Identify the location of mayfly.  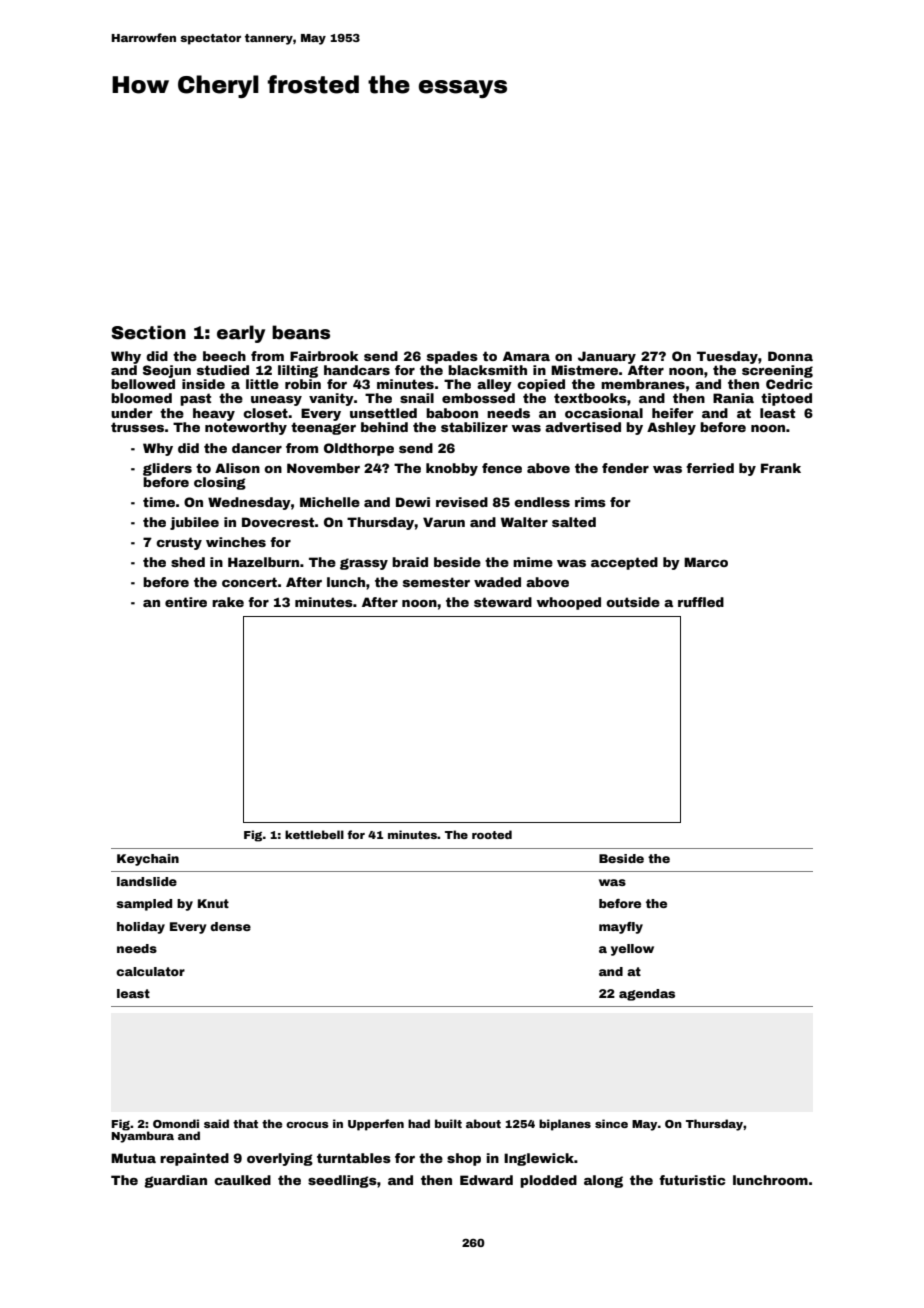
(621, 928).
